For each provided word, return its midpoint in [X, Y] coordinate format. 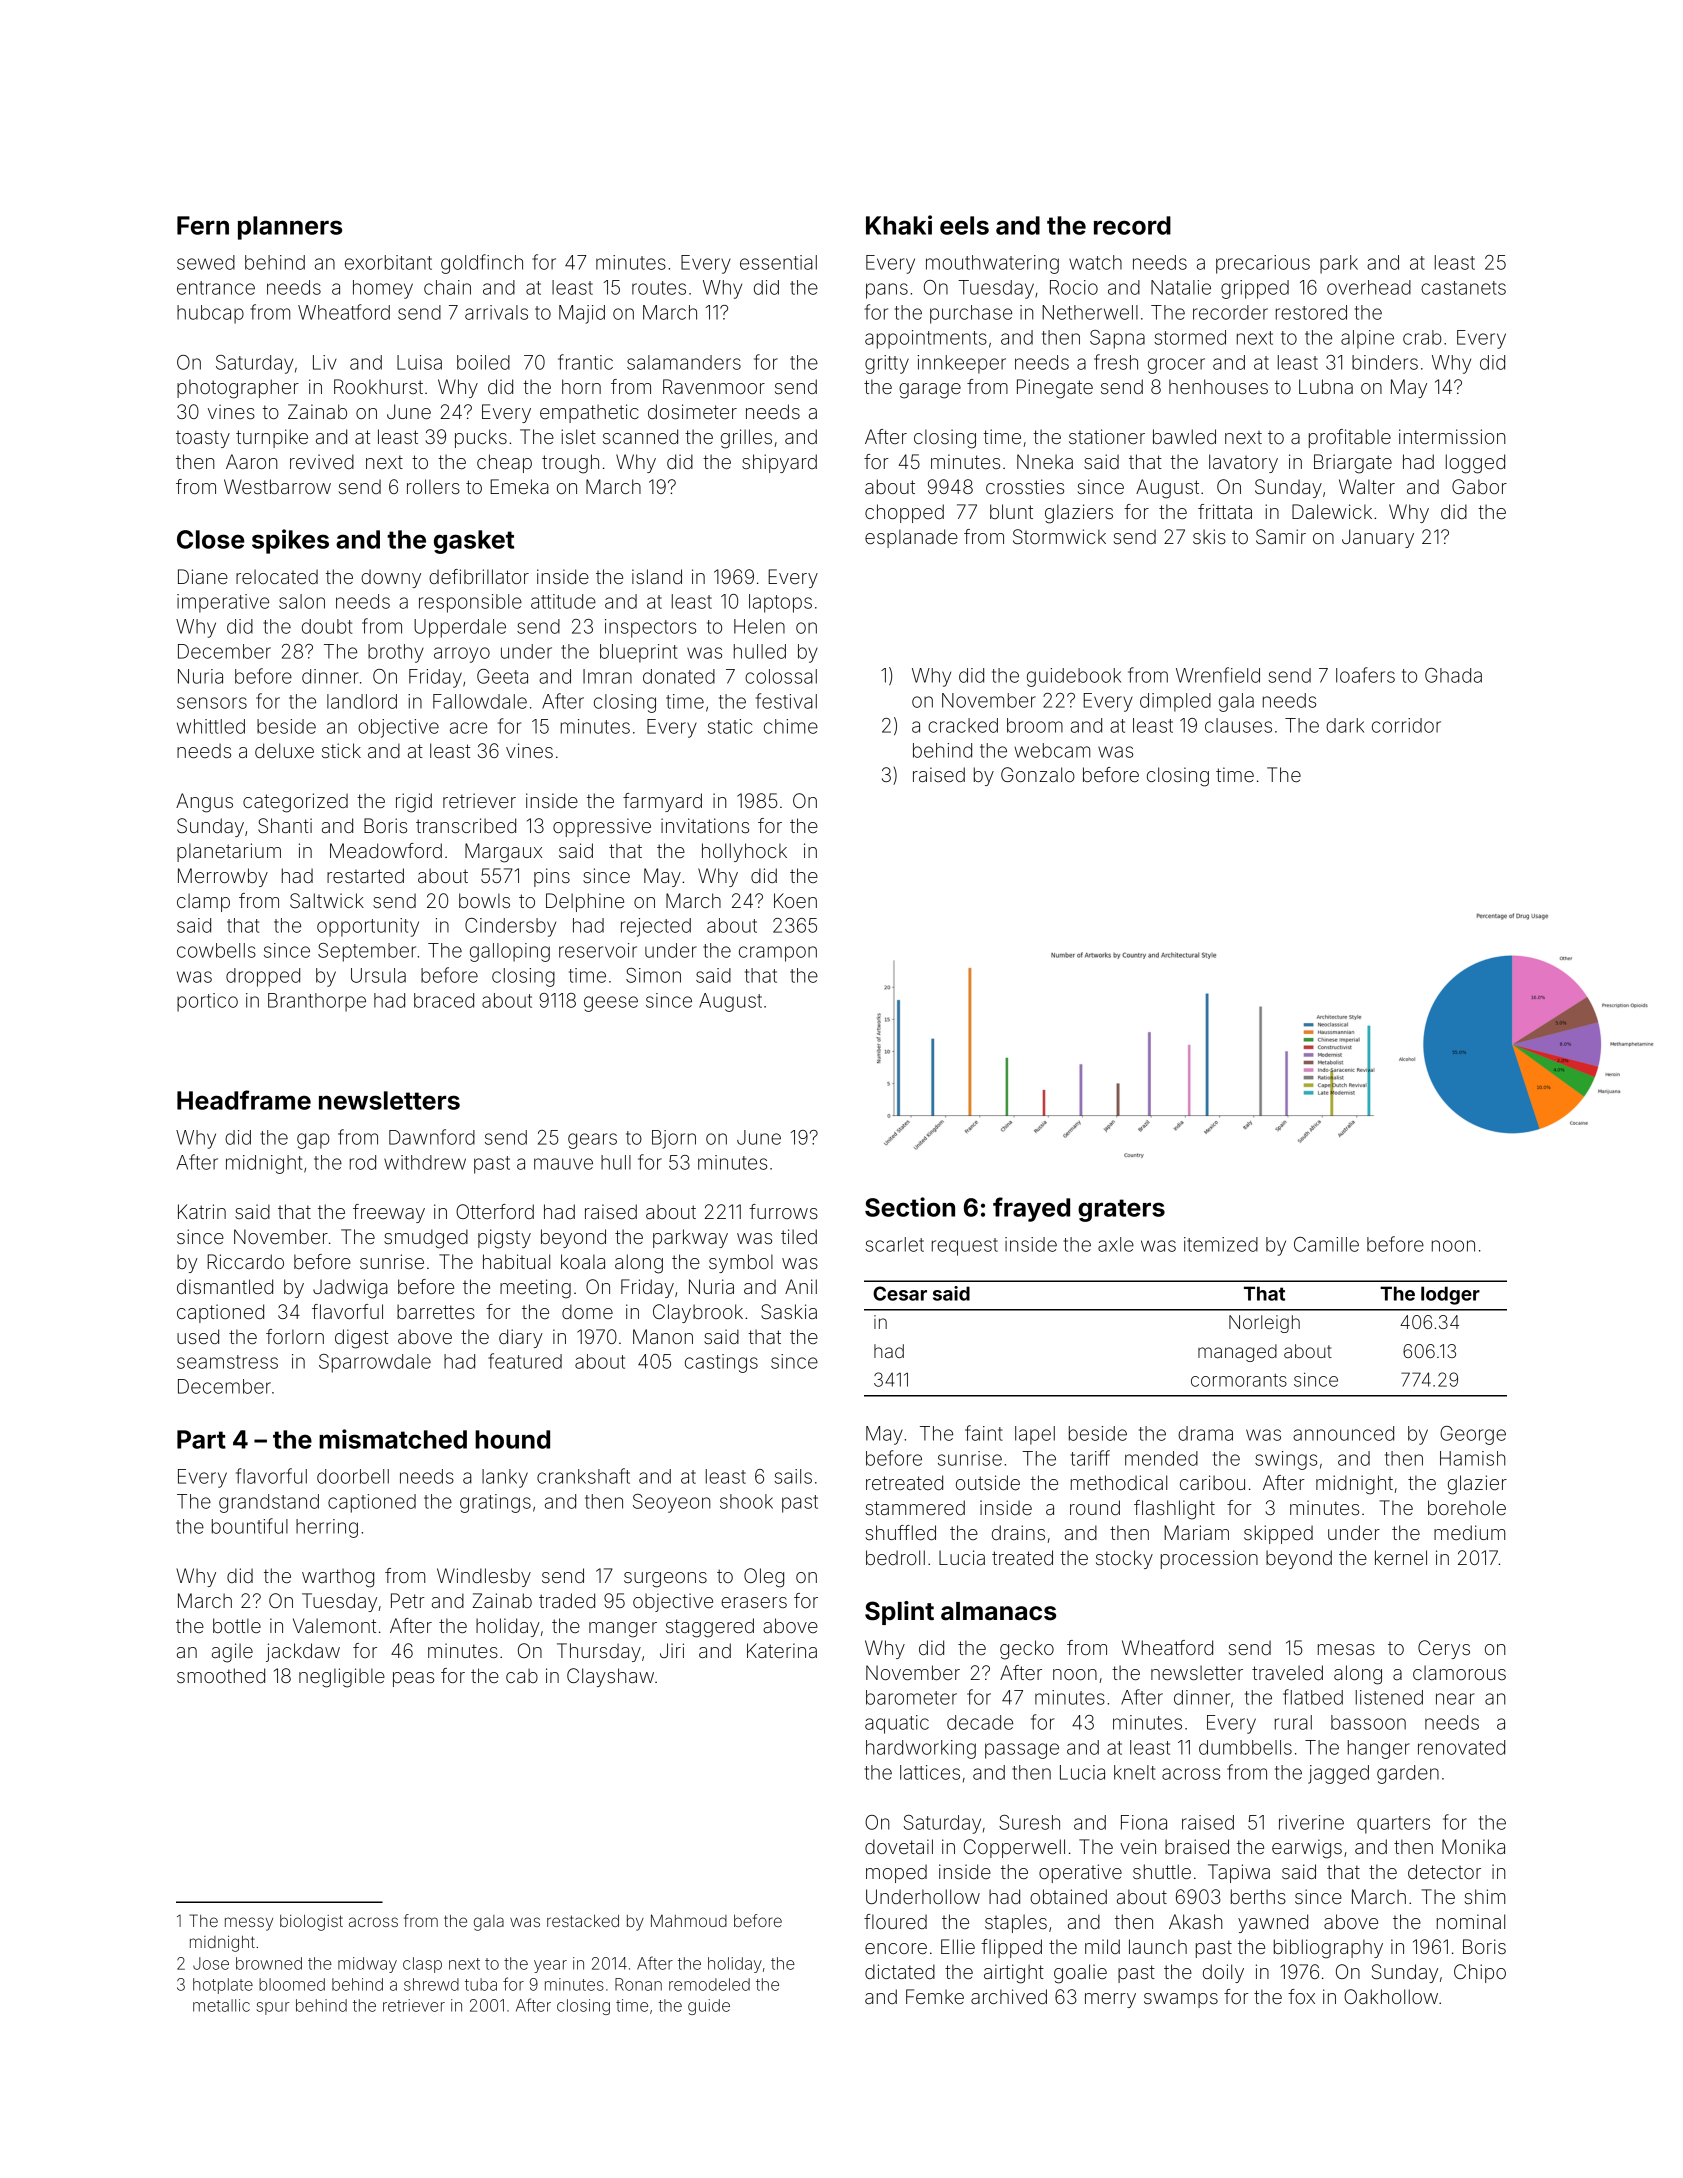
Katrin [202, 1211]
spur [273, 2008]
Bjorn [674, 1139]
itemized [1221, 1244]
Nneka [1045, 461]
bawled [1184, 436]
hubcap [210, 314]
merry [1110, 2000]
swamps [1181, 2000]
